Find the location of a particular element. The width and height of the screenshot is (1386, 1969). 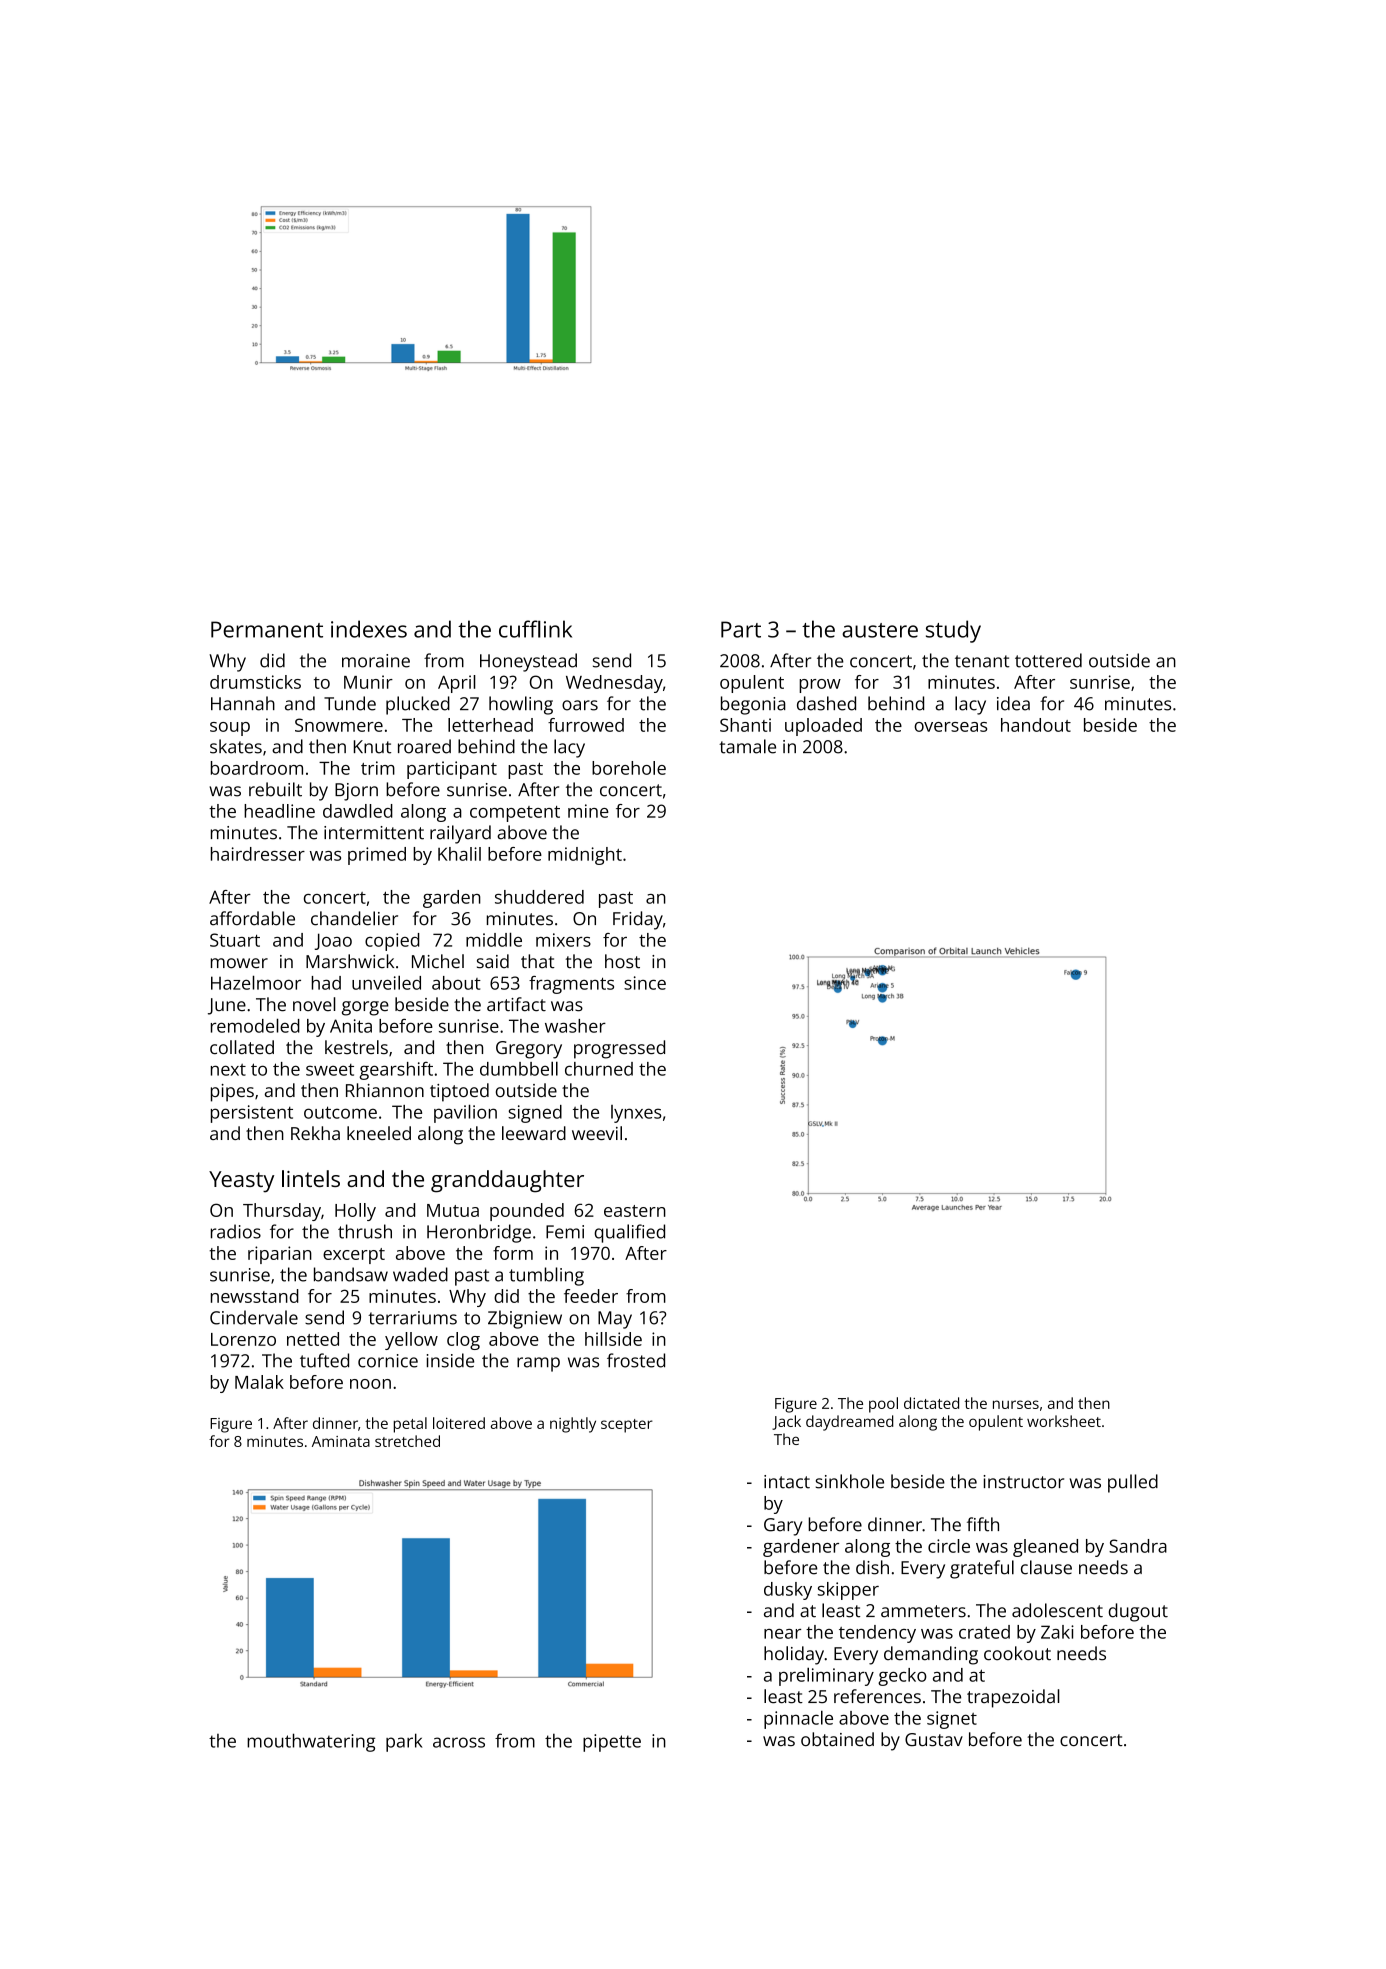

study is located at coordinates (953, 631).
